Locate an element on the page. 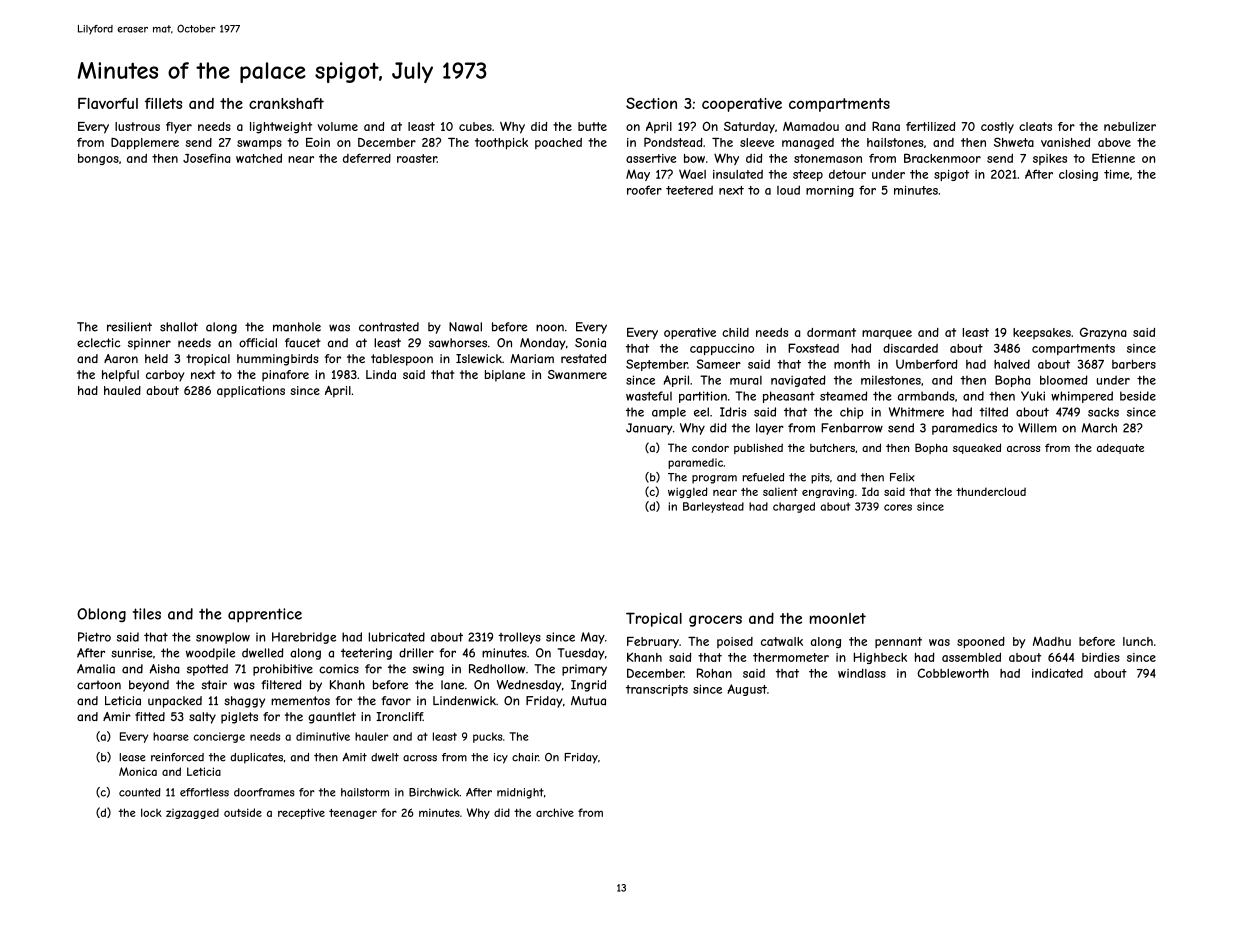  cleats is located at coordinates (1035, 126).
